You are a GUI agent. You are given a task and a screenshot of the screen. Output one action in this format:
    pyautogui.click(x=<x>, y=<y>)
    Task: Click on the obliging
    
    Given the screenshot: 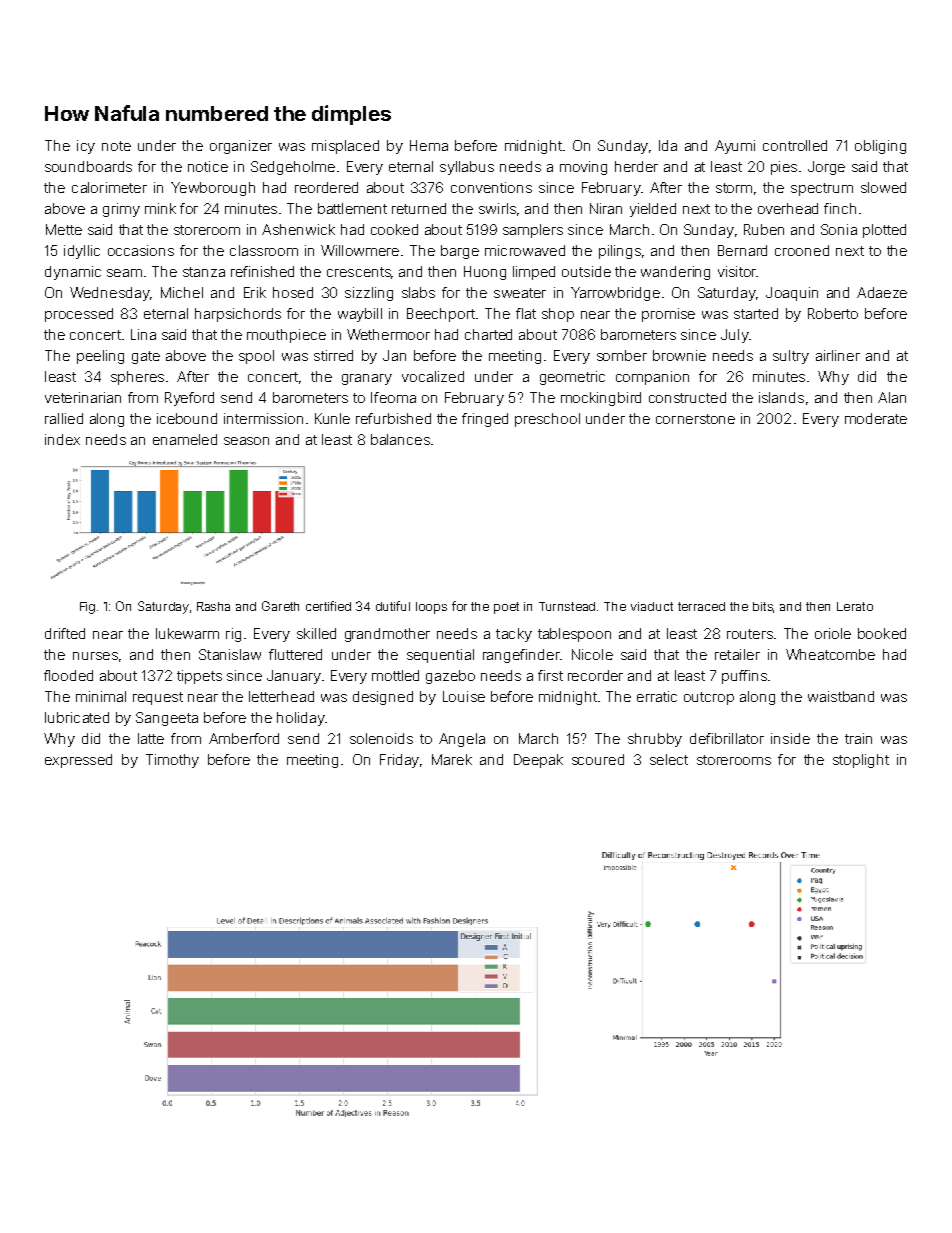 What is the action you would take?
    pyautogui.click(x=880, y=147)
